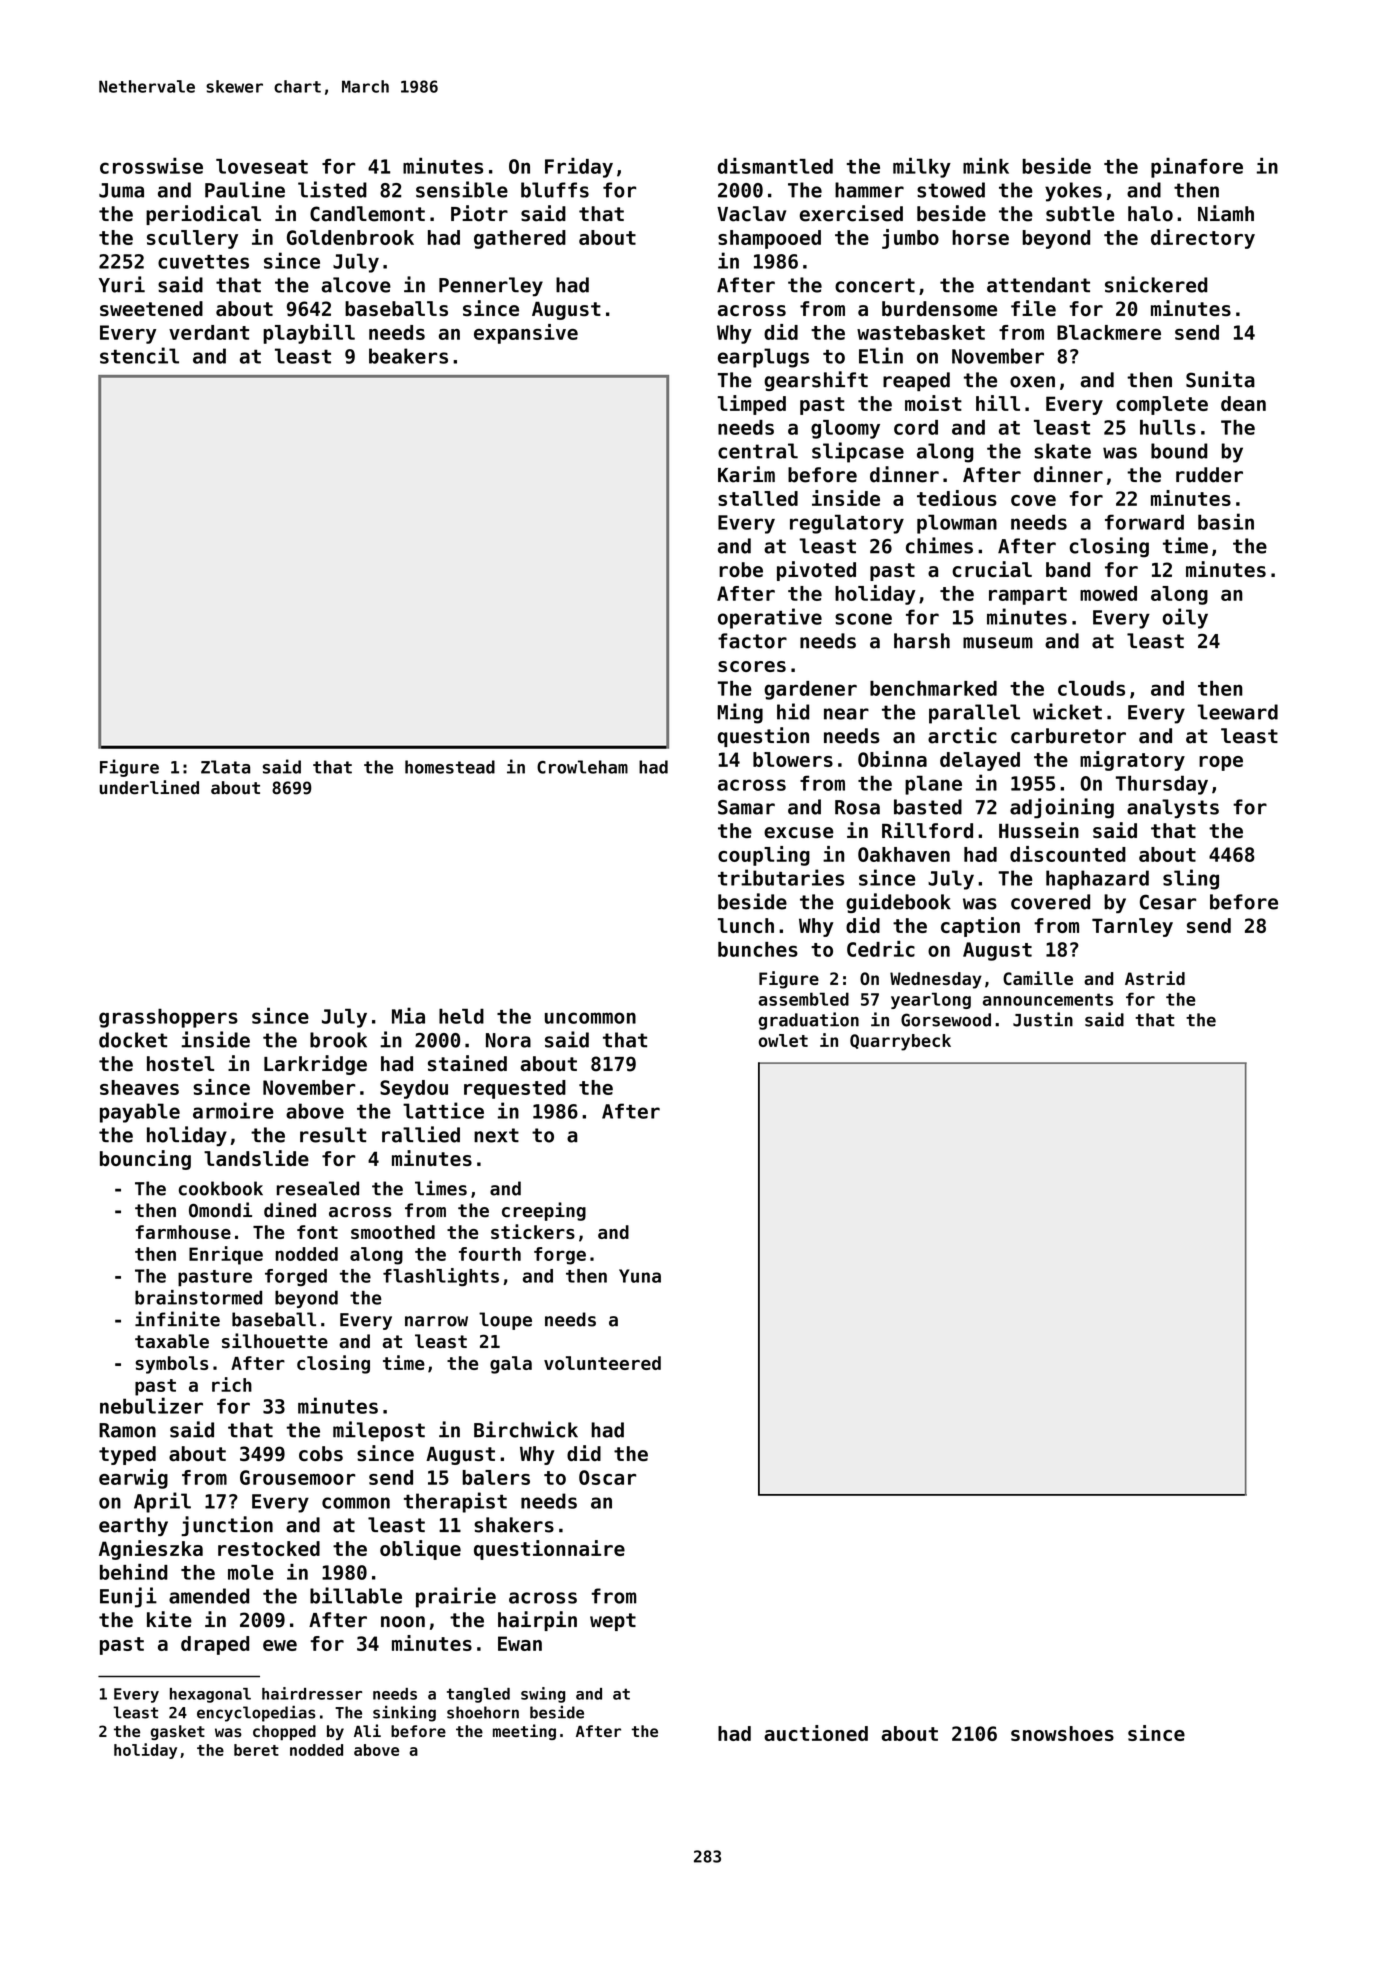 Image resolution: width=1386 pixels, height=1969 pixels. What do you see at coordinates (1203, 239) in the document?
I see `directory` at bounding box center [1203, 239].
